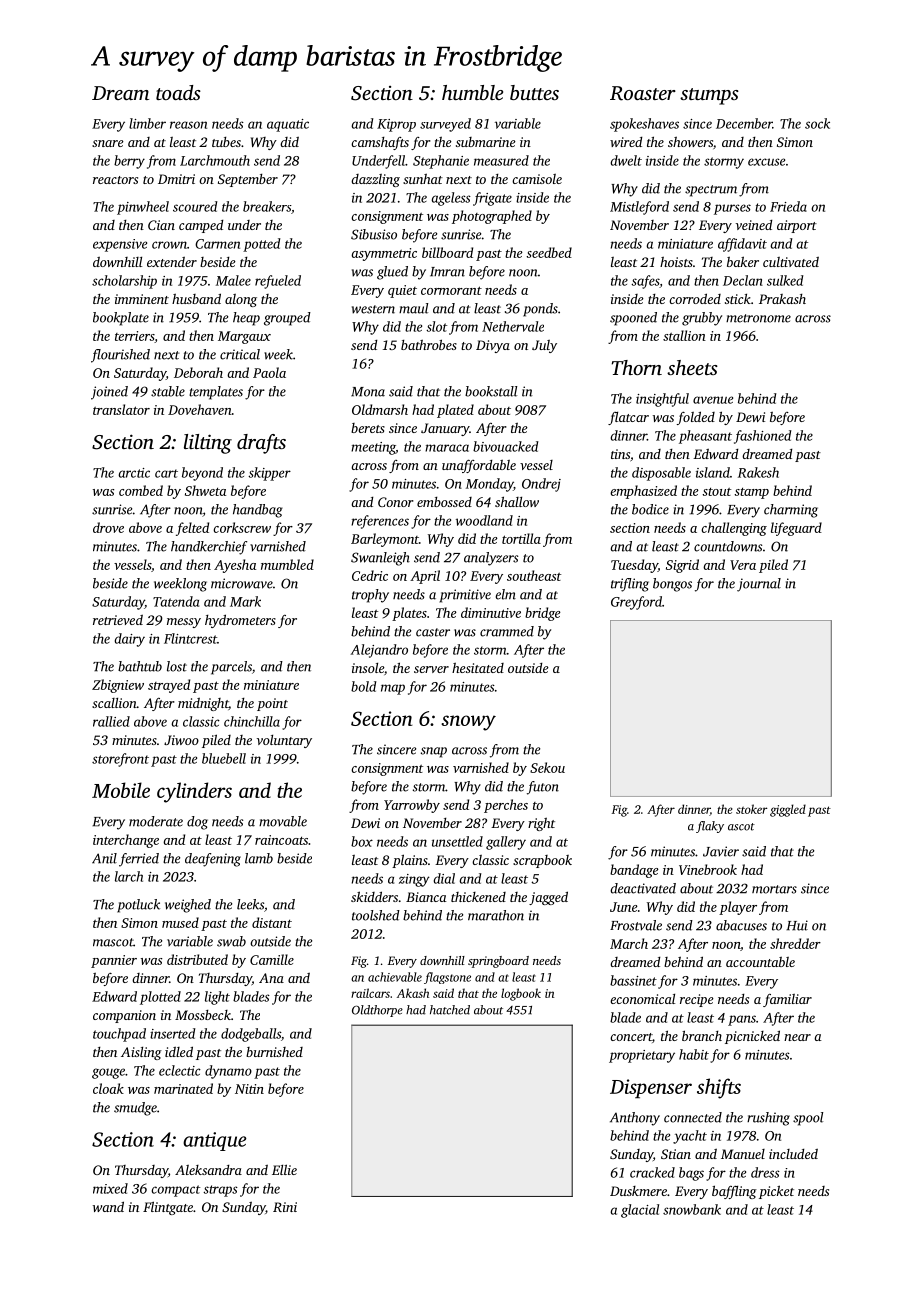  I want to click on Margaux, so click(244, 337).
